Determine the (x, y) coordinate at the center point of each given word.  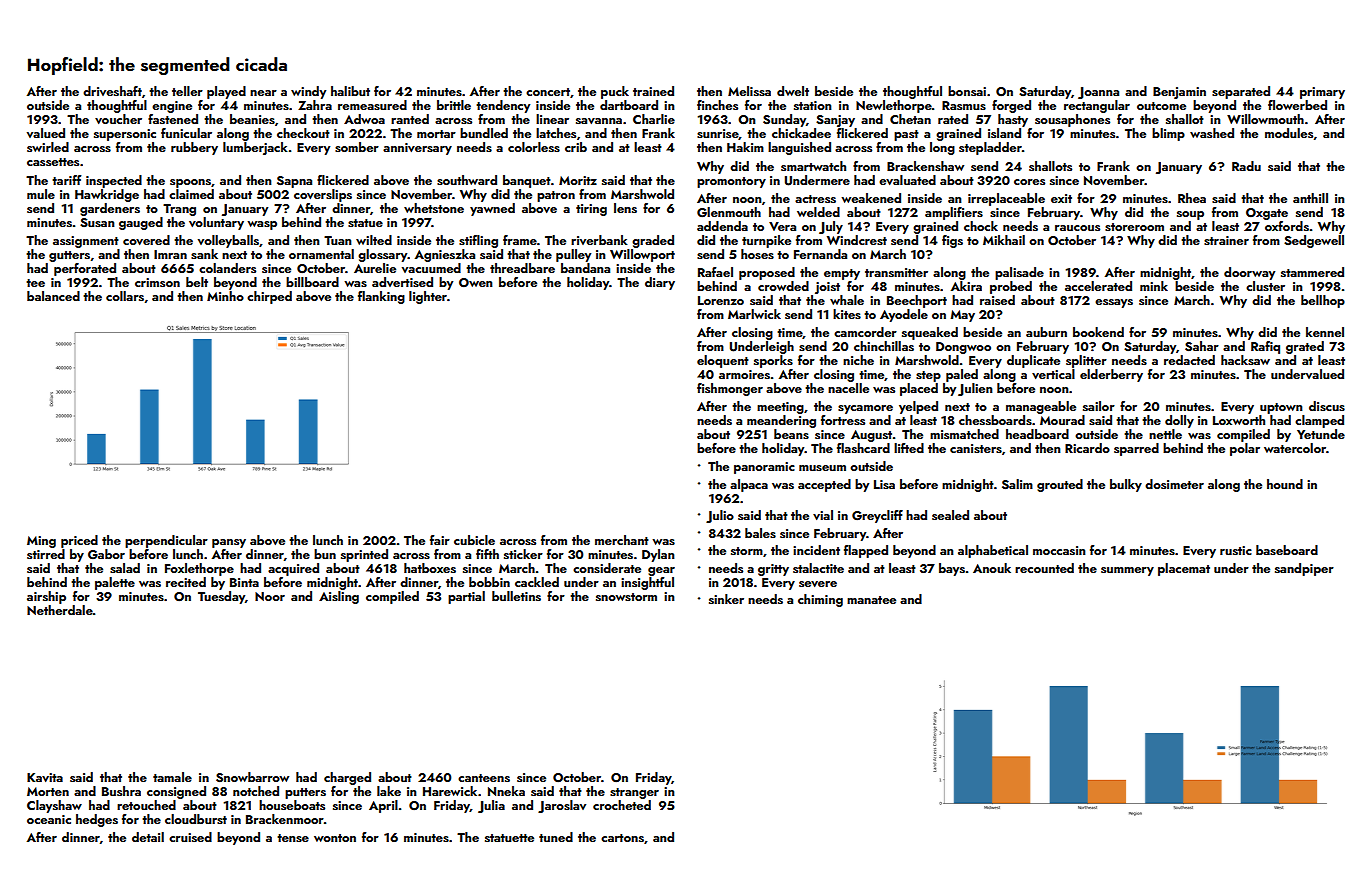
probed (1011, 287)
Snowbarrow (252, 777)
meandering (781, 421)
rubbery (194, 148)
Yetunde (1321, 434)
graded (653, 241)
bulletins (516, 596)
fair (440, 540)
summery (1127, 571)
